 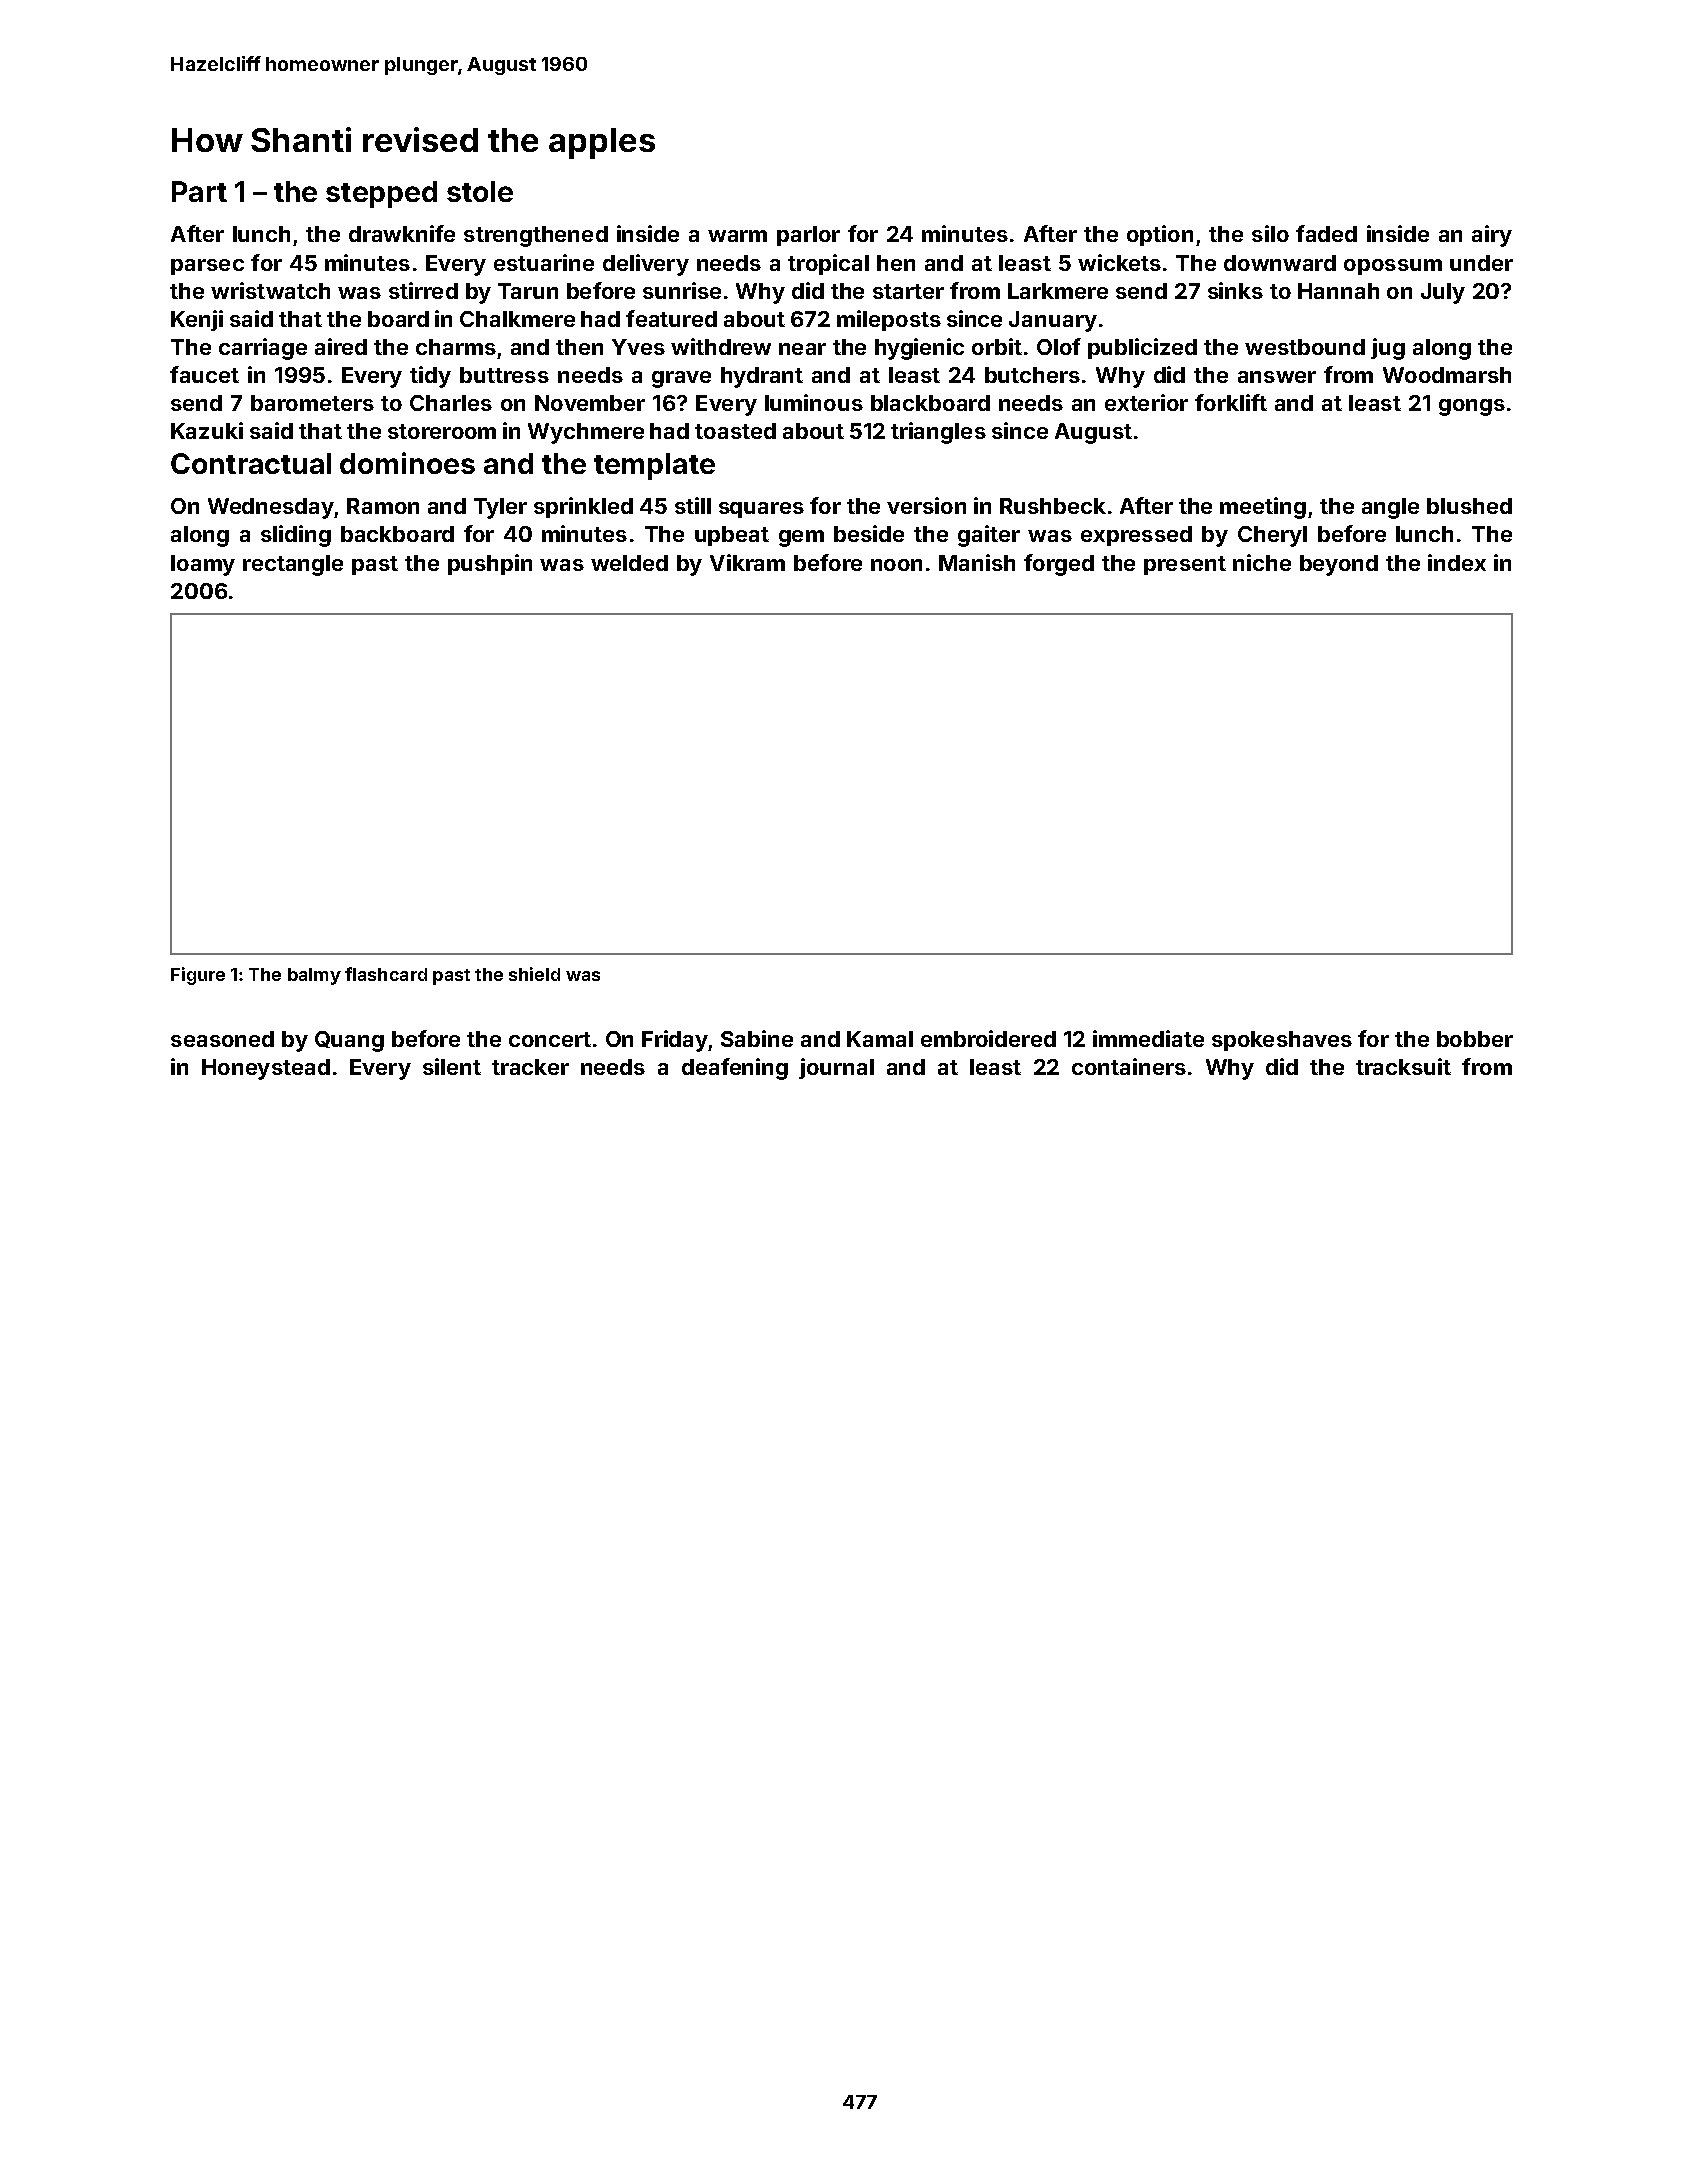 I want to click on bobber, so click(x=1475, y=1039).
